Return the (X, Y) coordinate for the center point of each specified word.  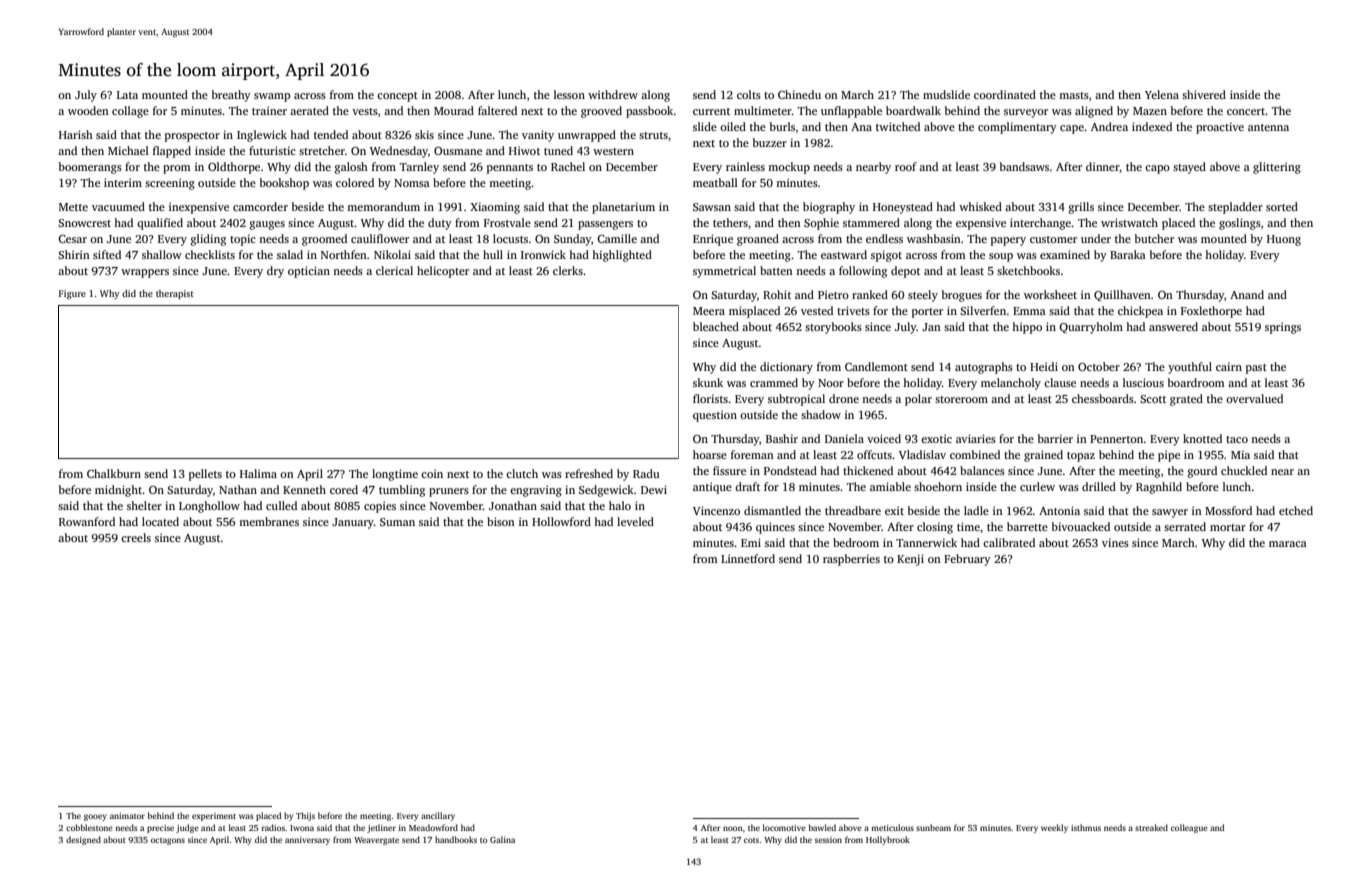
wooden (88, 110)
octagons (168, 841)
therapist (175, 294)
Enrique (713, 240)
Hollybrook (888, 840)
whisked (980, 206)
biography (829, 208)
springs (1283, 328)
